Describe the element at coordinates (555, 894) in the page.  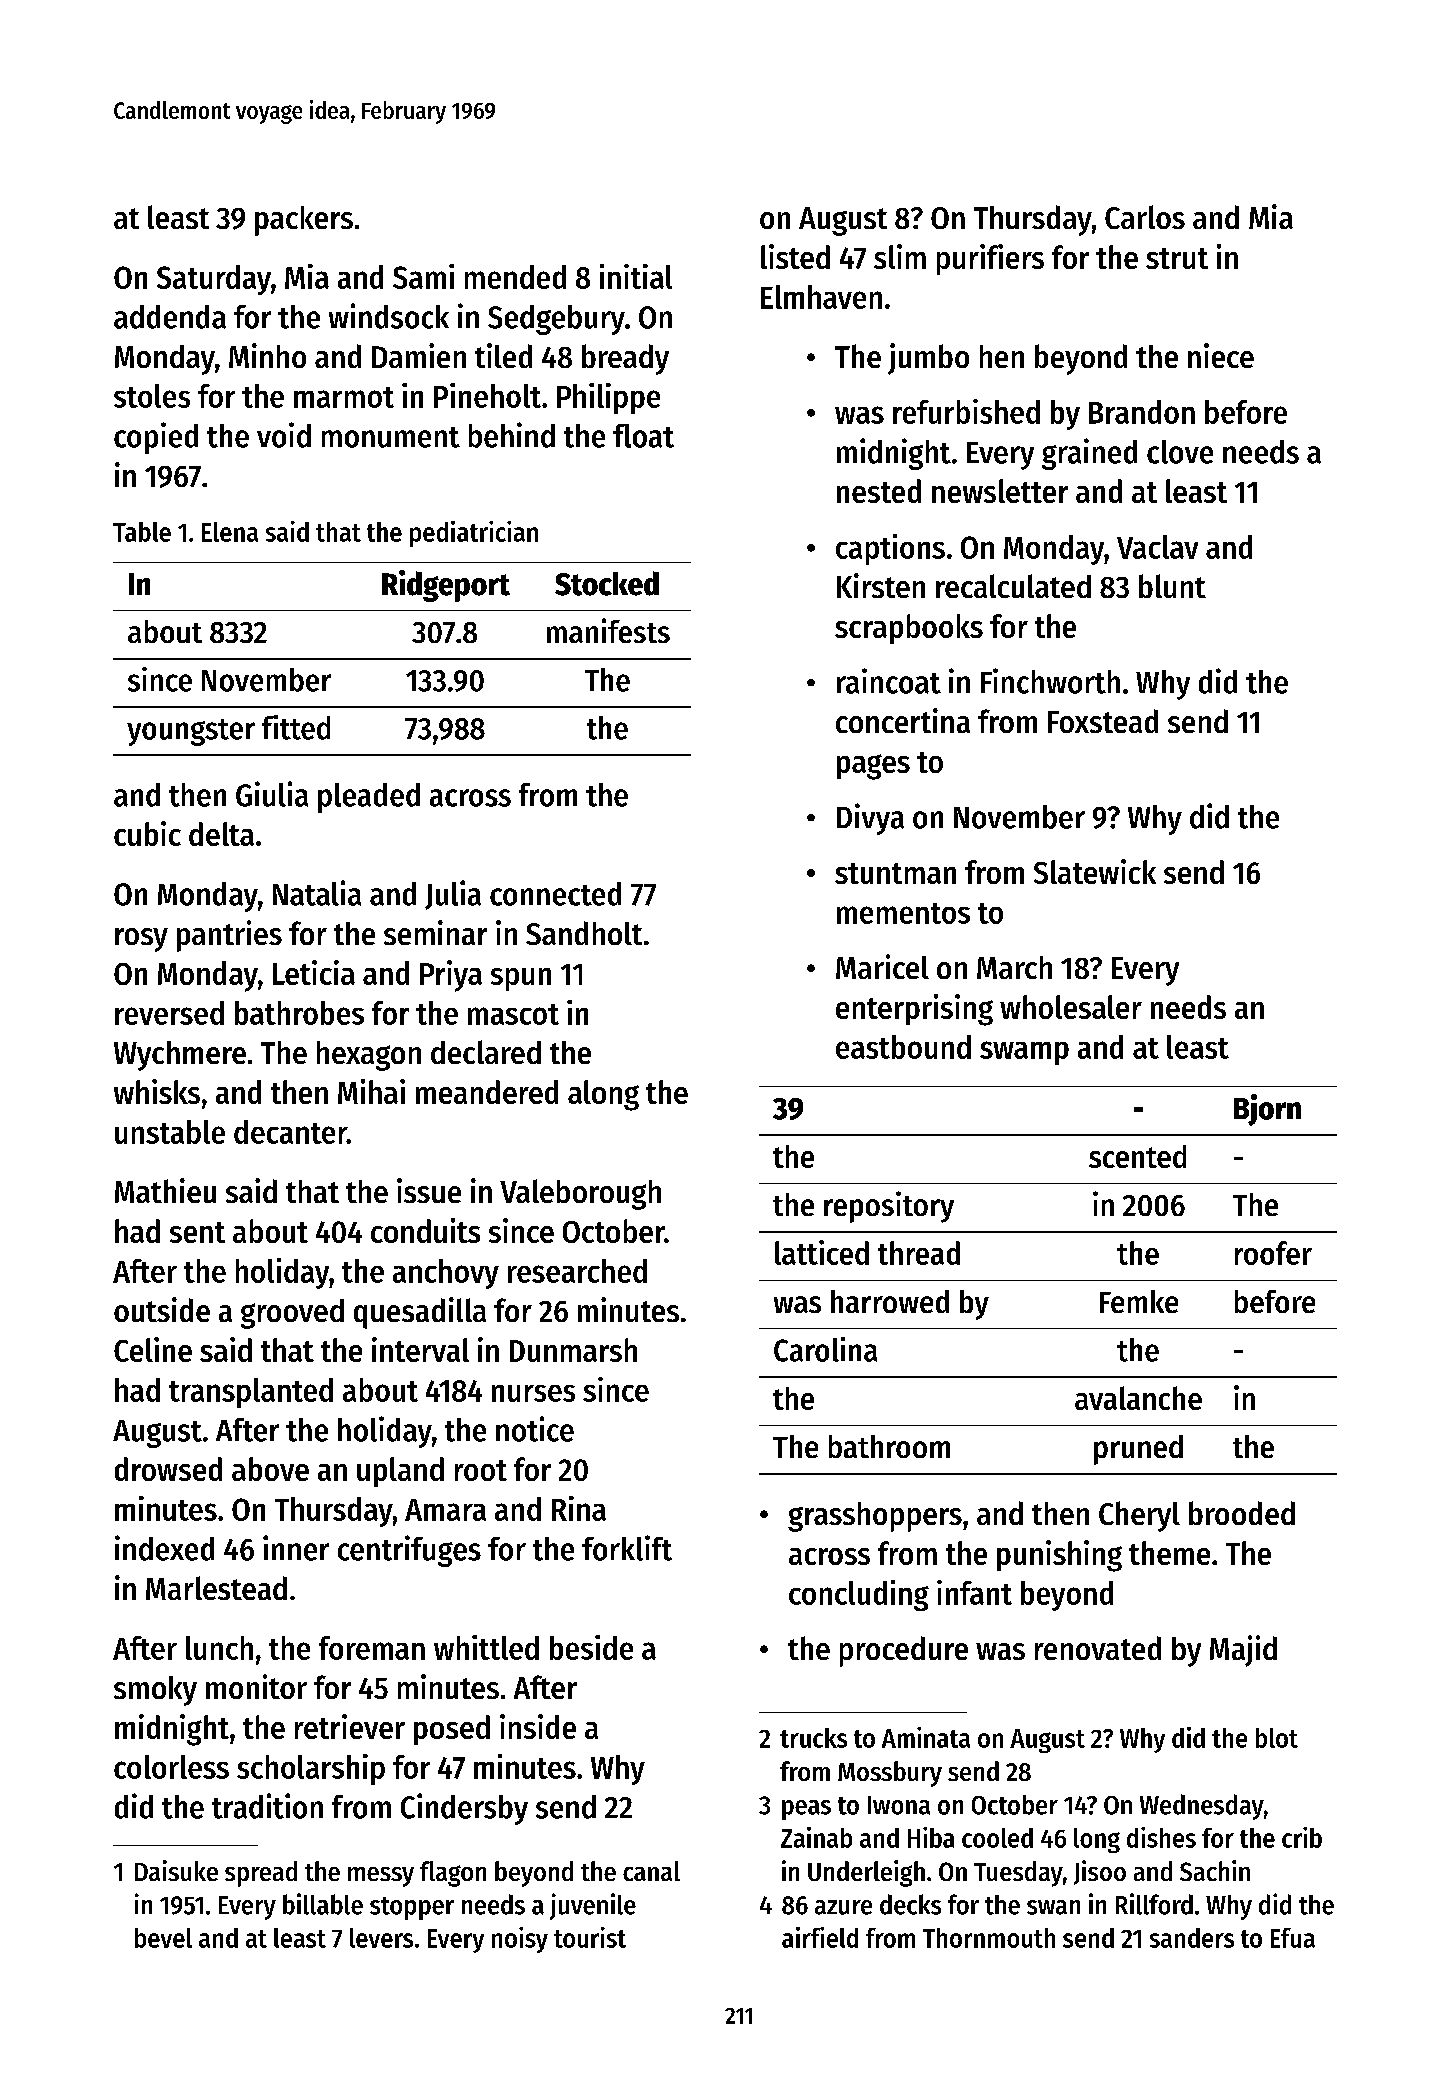
I see `connected` at that location.
